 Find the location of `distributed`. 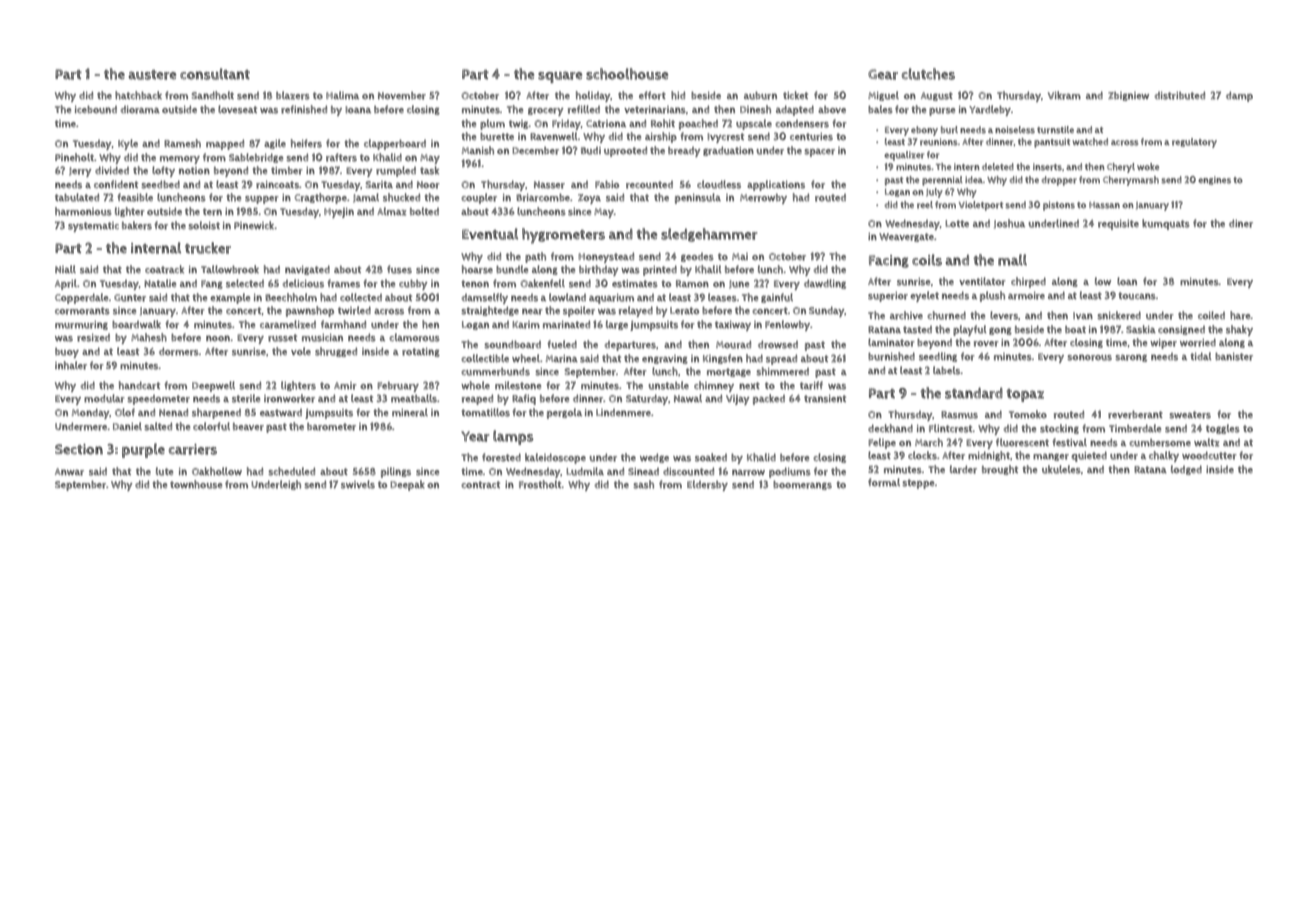

distributed is located at coordinates (1180, 95).
